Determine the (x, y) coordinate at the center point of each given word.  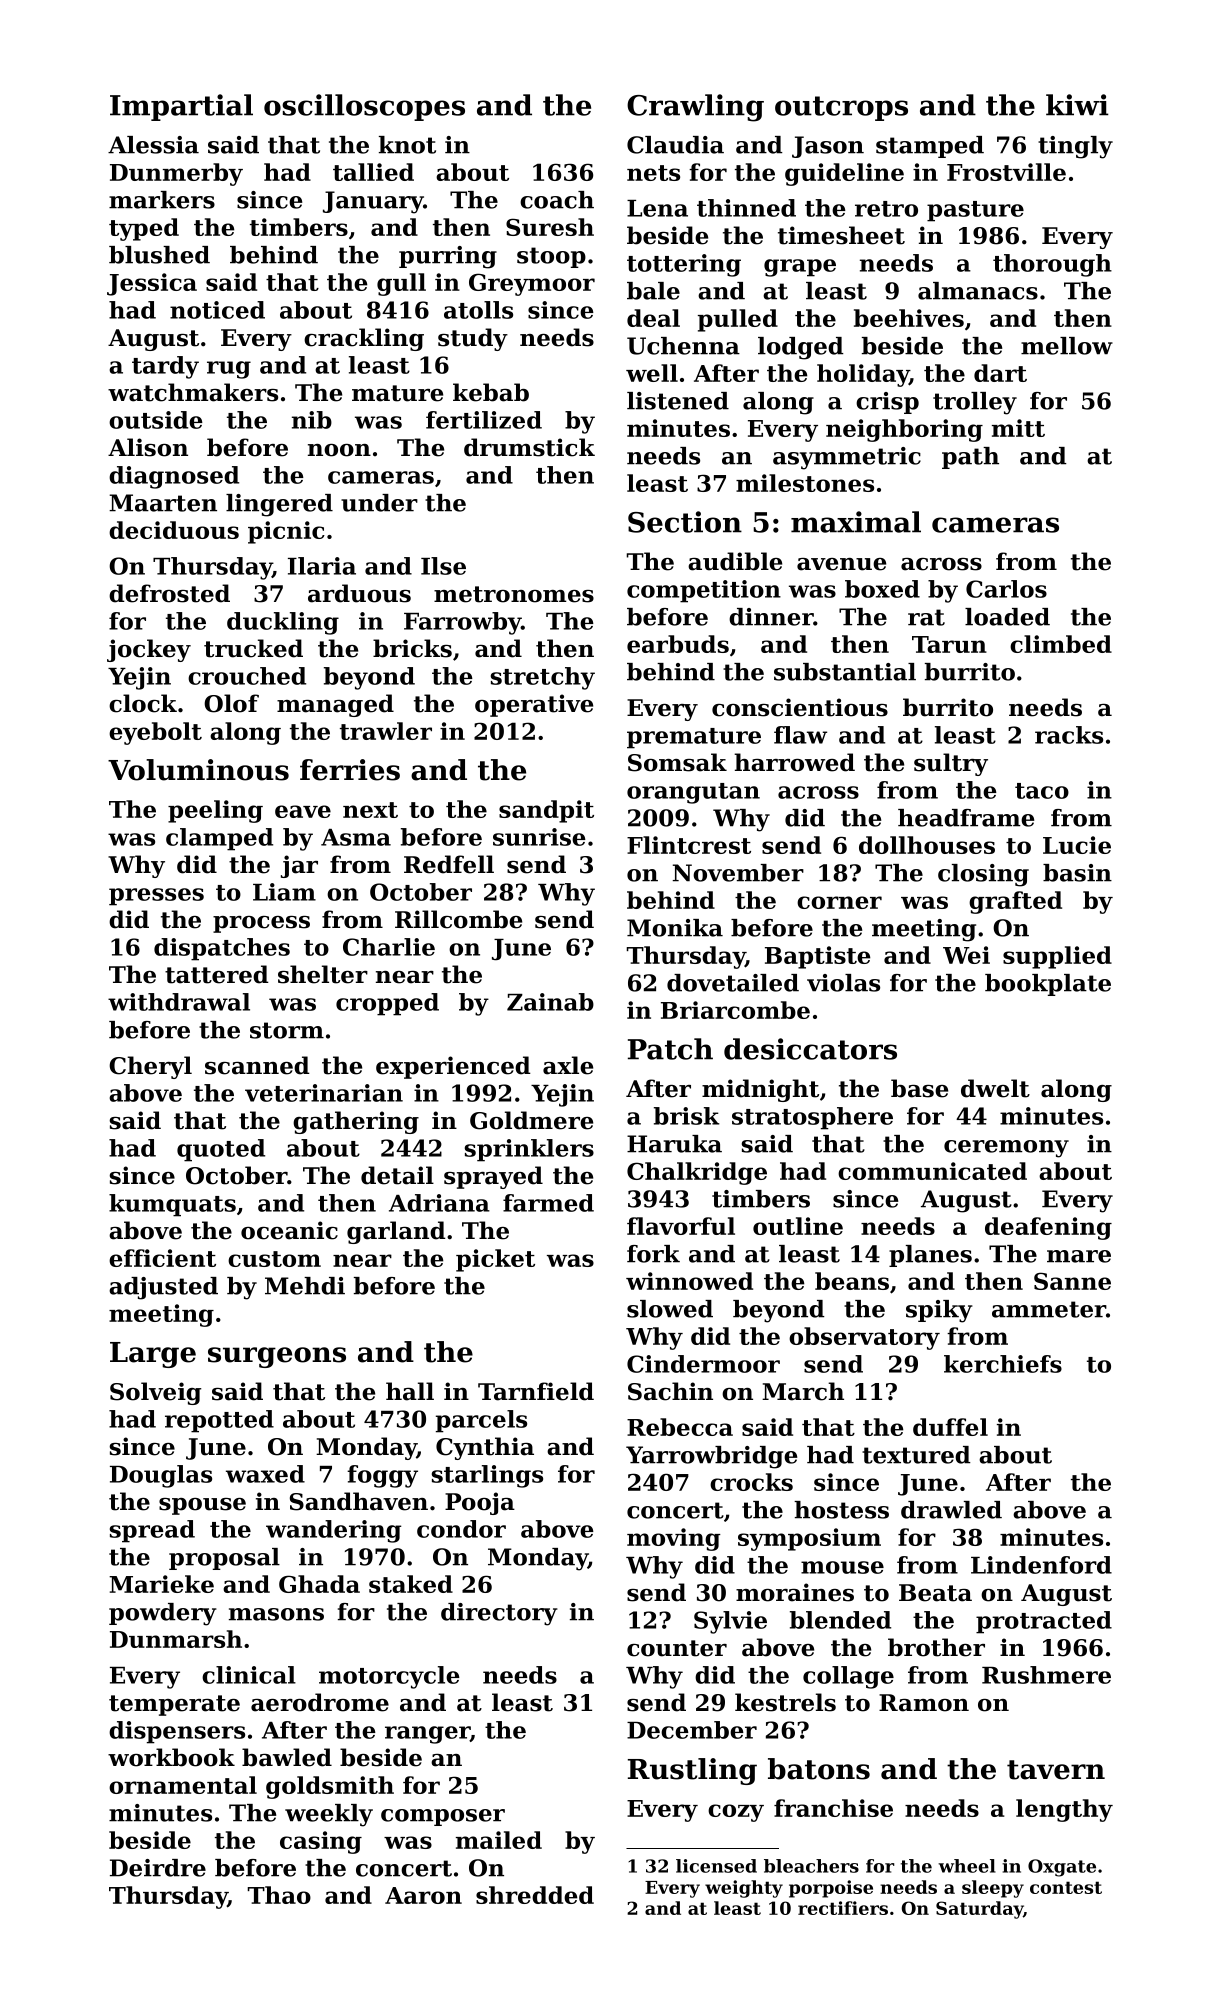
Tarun (949, 644)
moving (674, 1539)
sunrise (539, 837)
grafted (1015, 902)
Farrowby (462, 623)
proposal (224, 1559)
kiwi (1077, 105)
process (261, 924)
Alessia (153, 145)
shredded (535, 1895)
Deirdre (158, 1868)
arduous (359, 593)
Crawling (695, 108)
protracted (1044, 1622)
